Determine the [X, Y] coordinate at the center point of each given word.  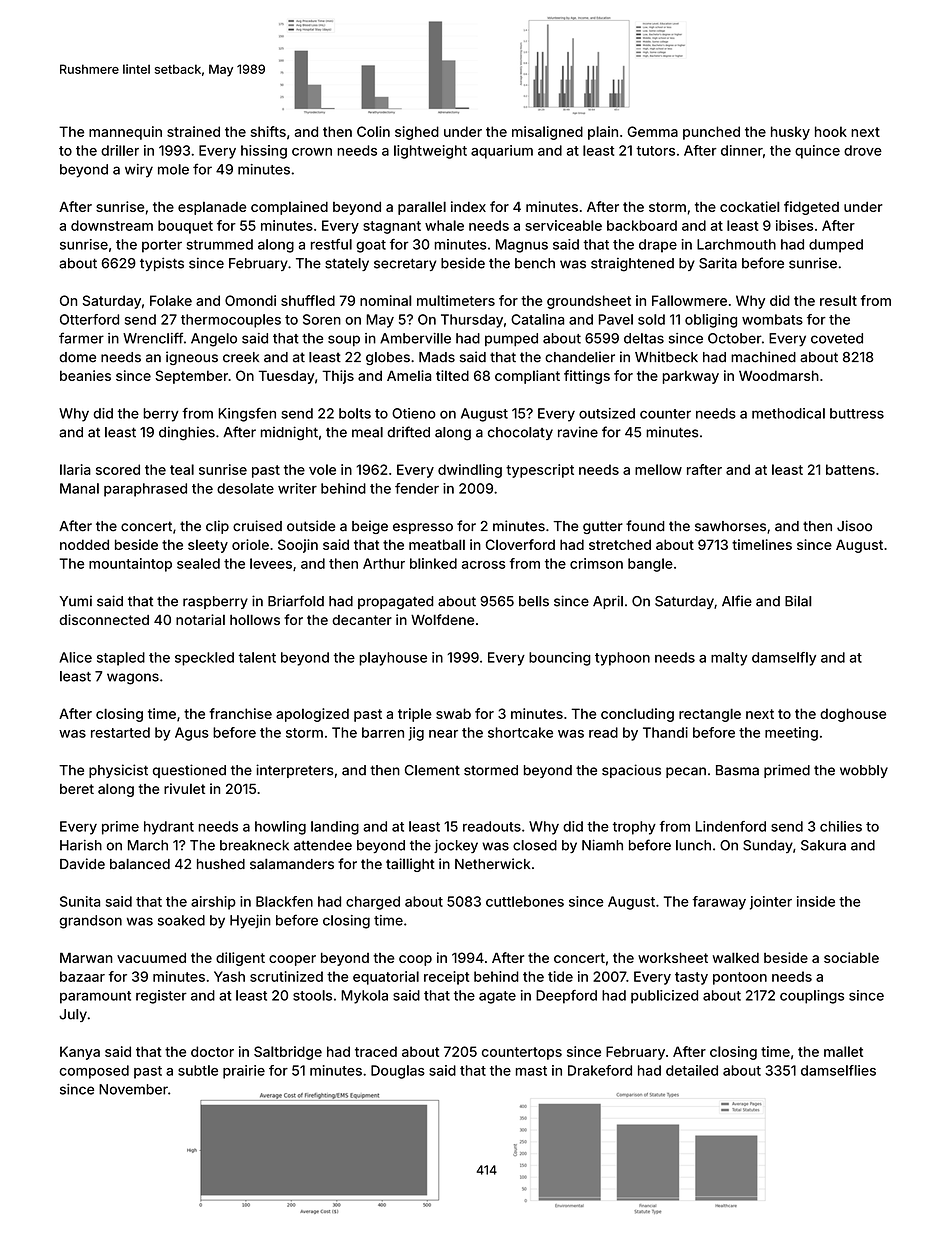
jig [416, 734]
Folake [171, 300]
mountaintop [130, 565]
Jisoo [854, 526]
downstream [112, 225]
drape [658, 246]
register [161, 997]
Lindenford [731, 826]
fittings [587, 377]
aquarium [502, 152]
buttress [857, 413]
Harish [81, 845]
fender [417, 488]
